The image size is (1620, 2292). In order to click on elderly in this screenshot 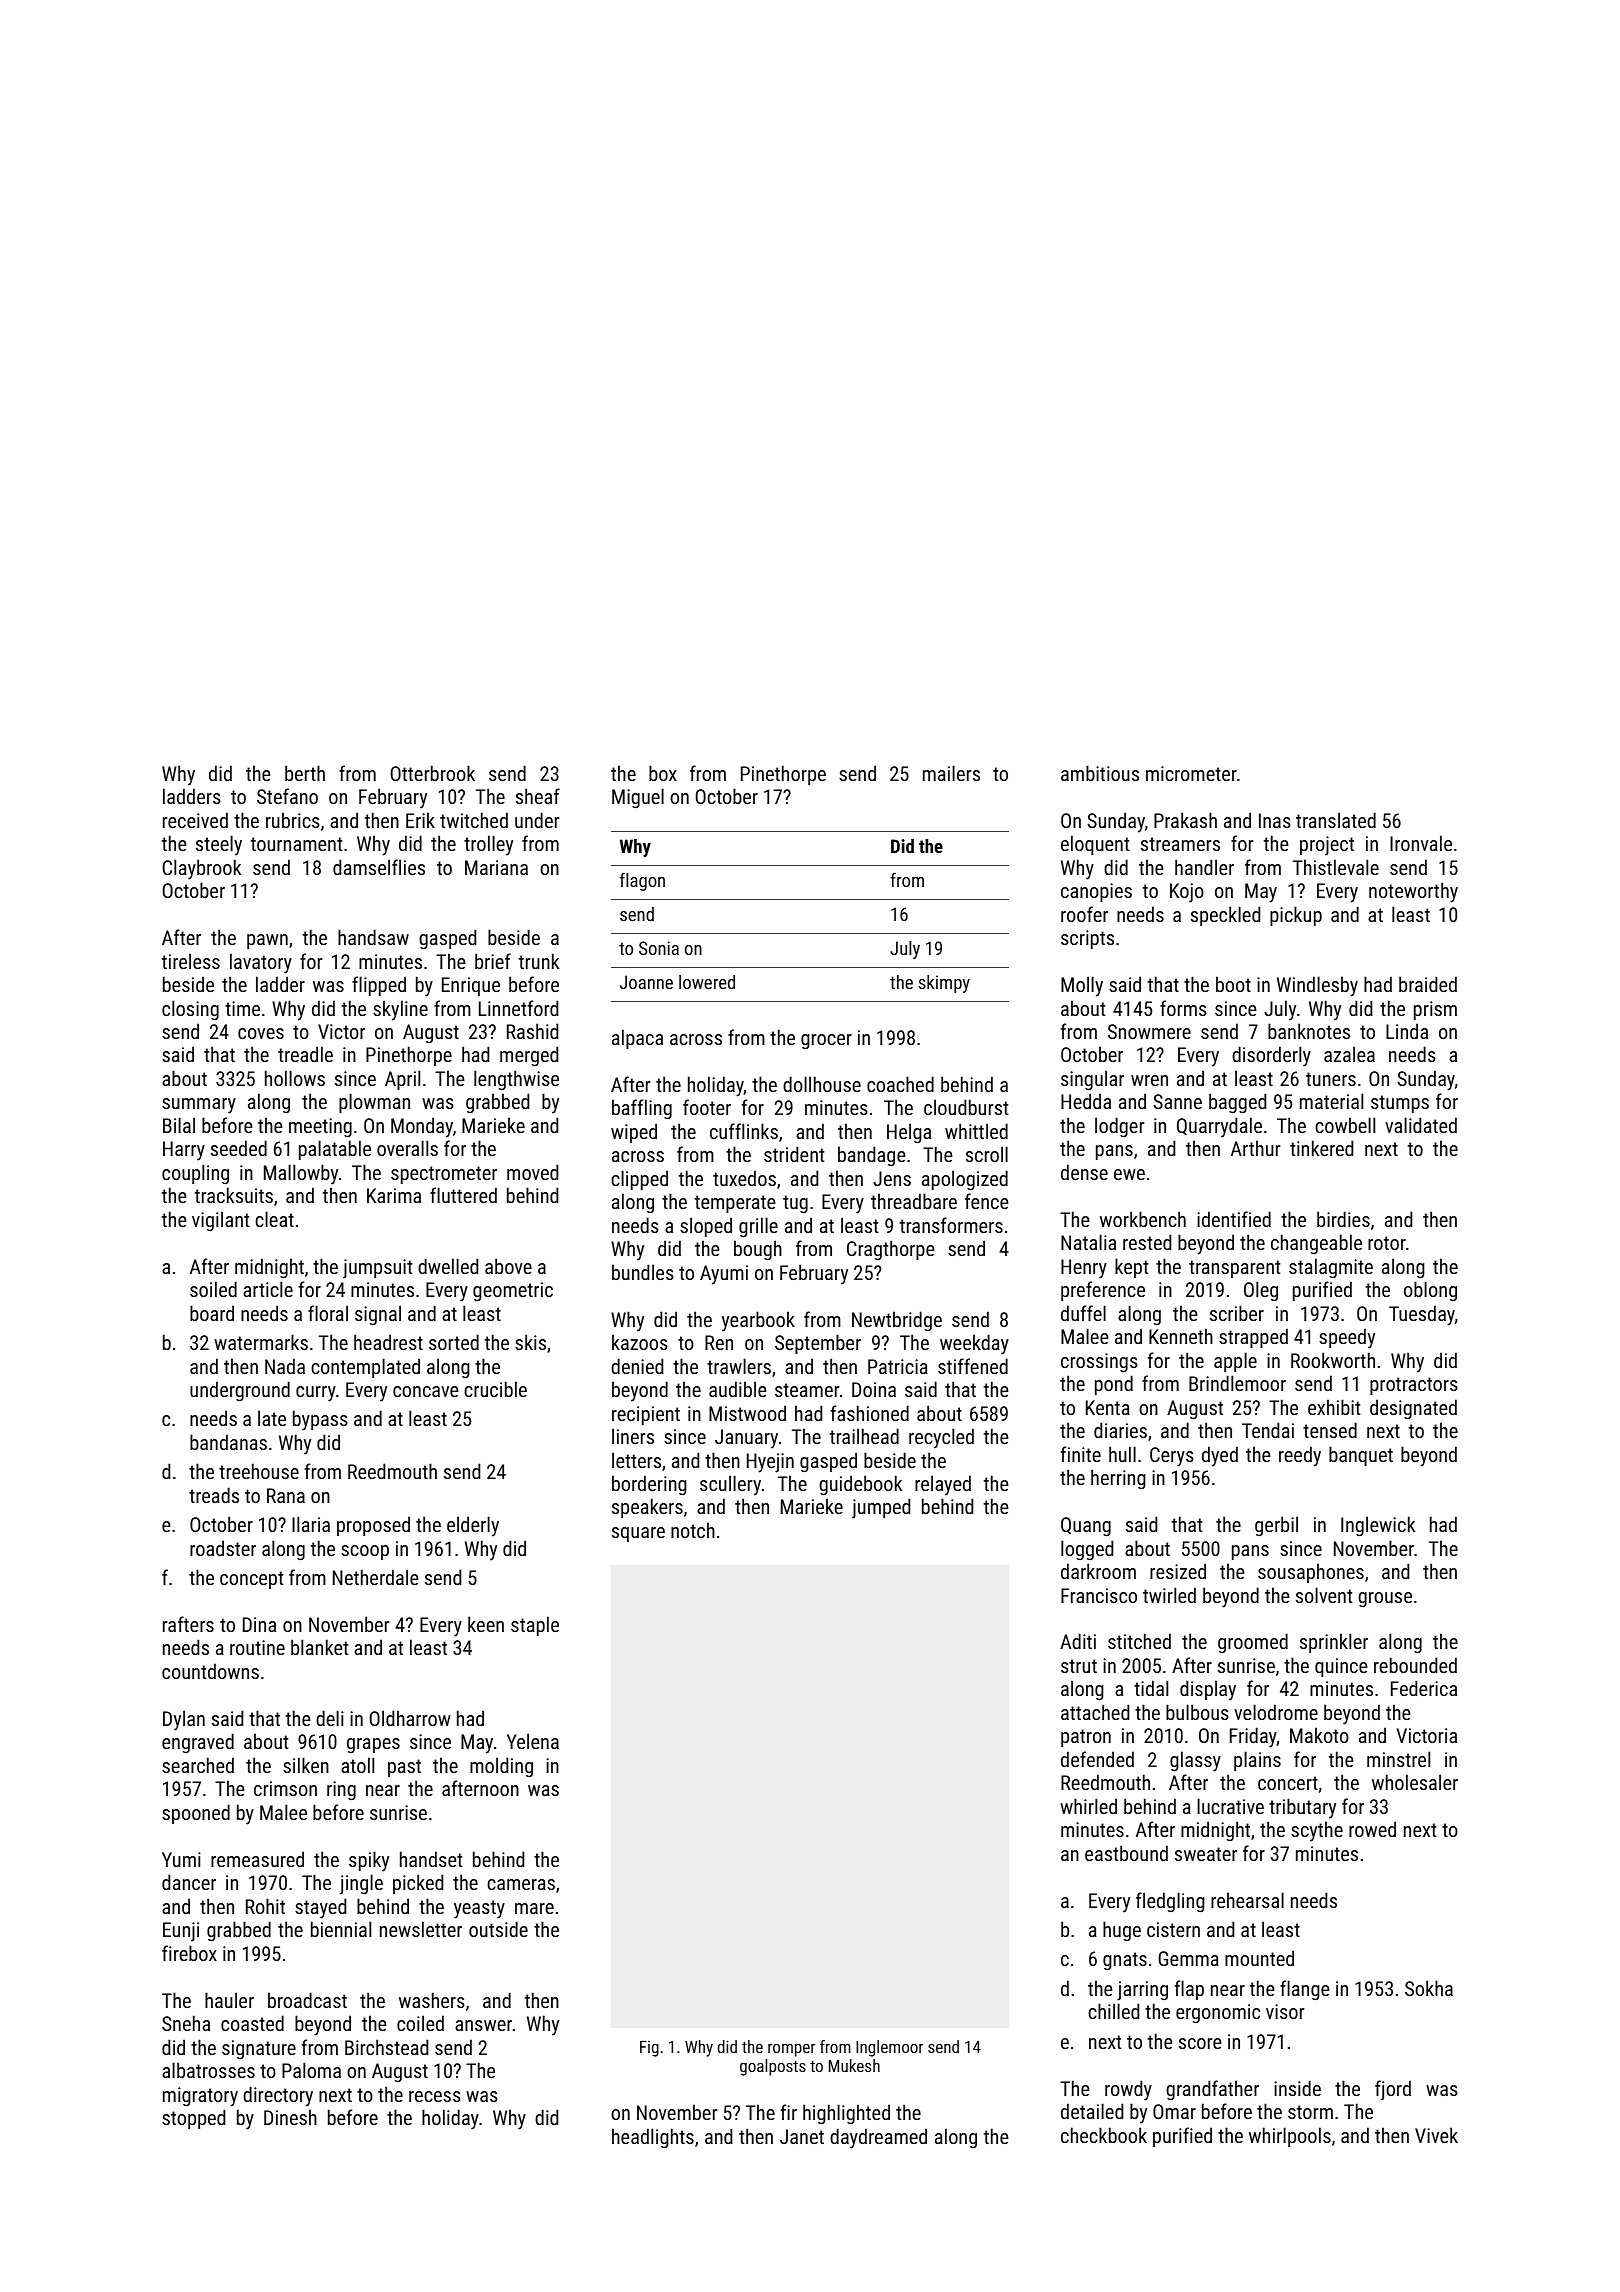, I will do `click(473, 1526)`.
